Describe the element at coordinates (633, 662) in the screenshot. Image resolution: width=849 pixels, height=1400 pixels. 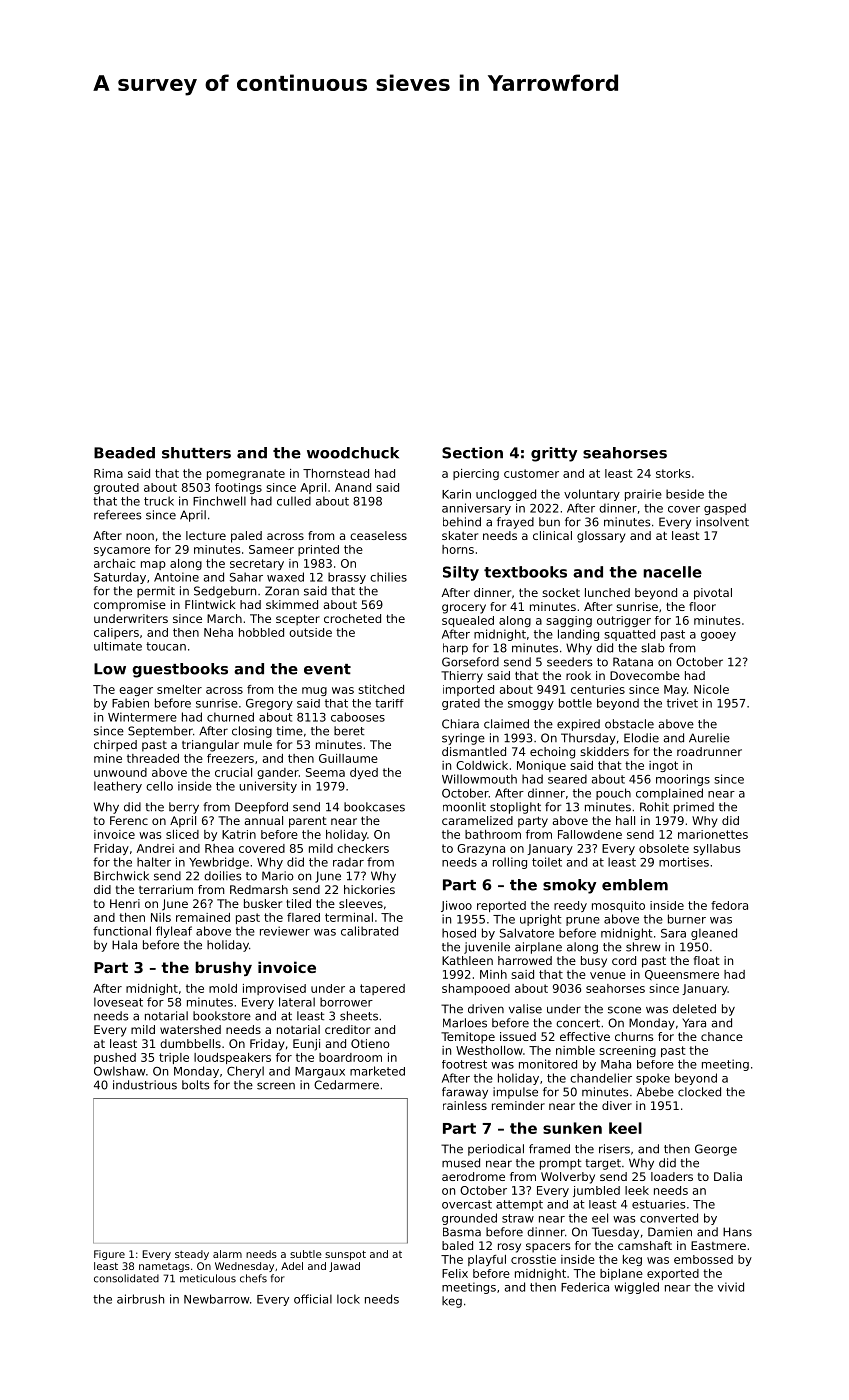
I see `Ratana` at that location.
